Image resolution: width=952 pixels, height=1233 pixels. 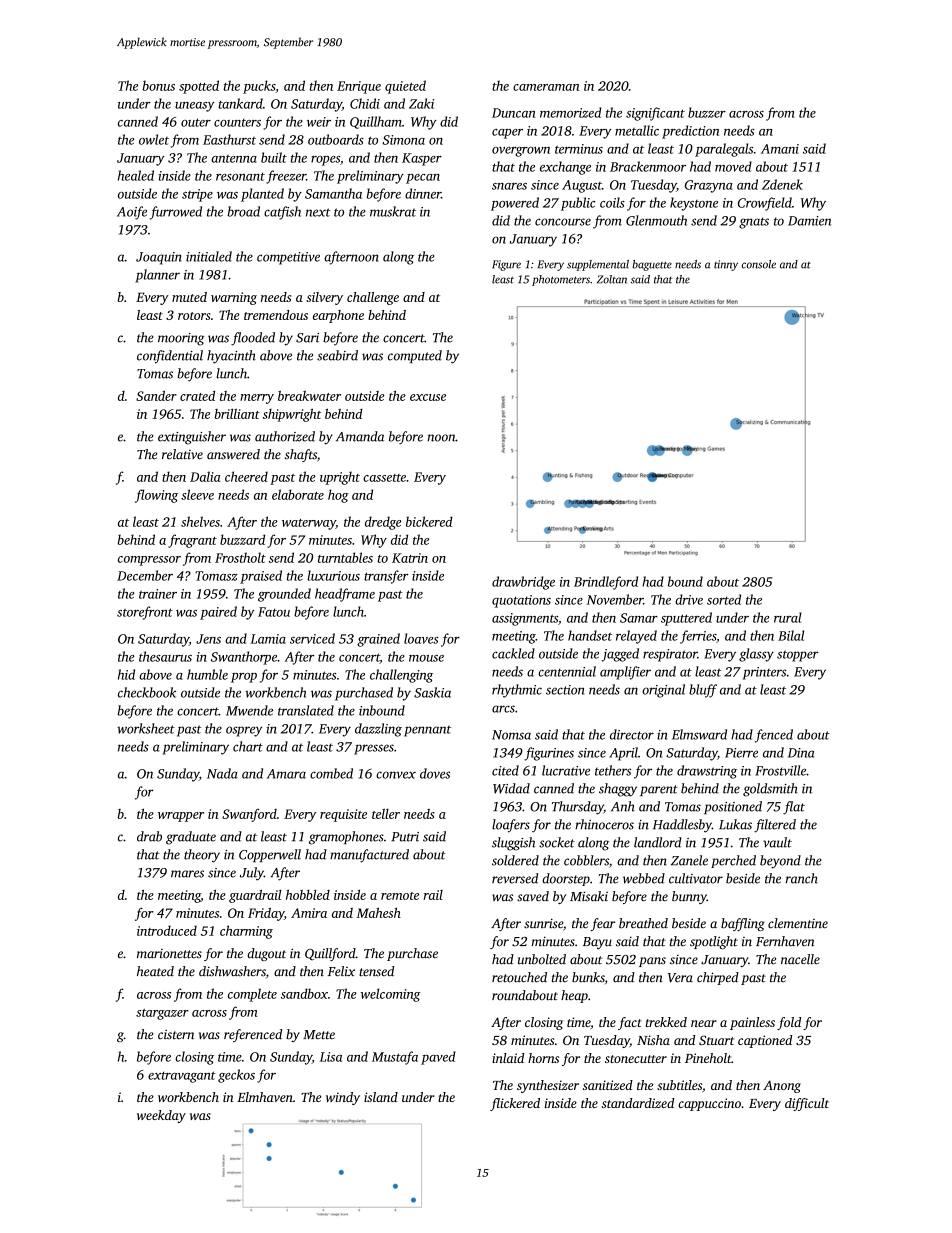 What do you see at coordinates (199, 87) in the document?
I see `spotted` at bounding box center [199, 87].
